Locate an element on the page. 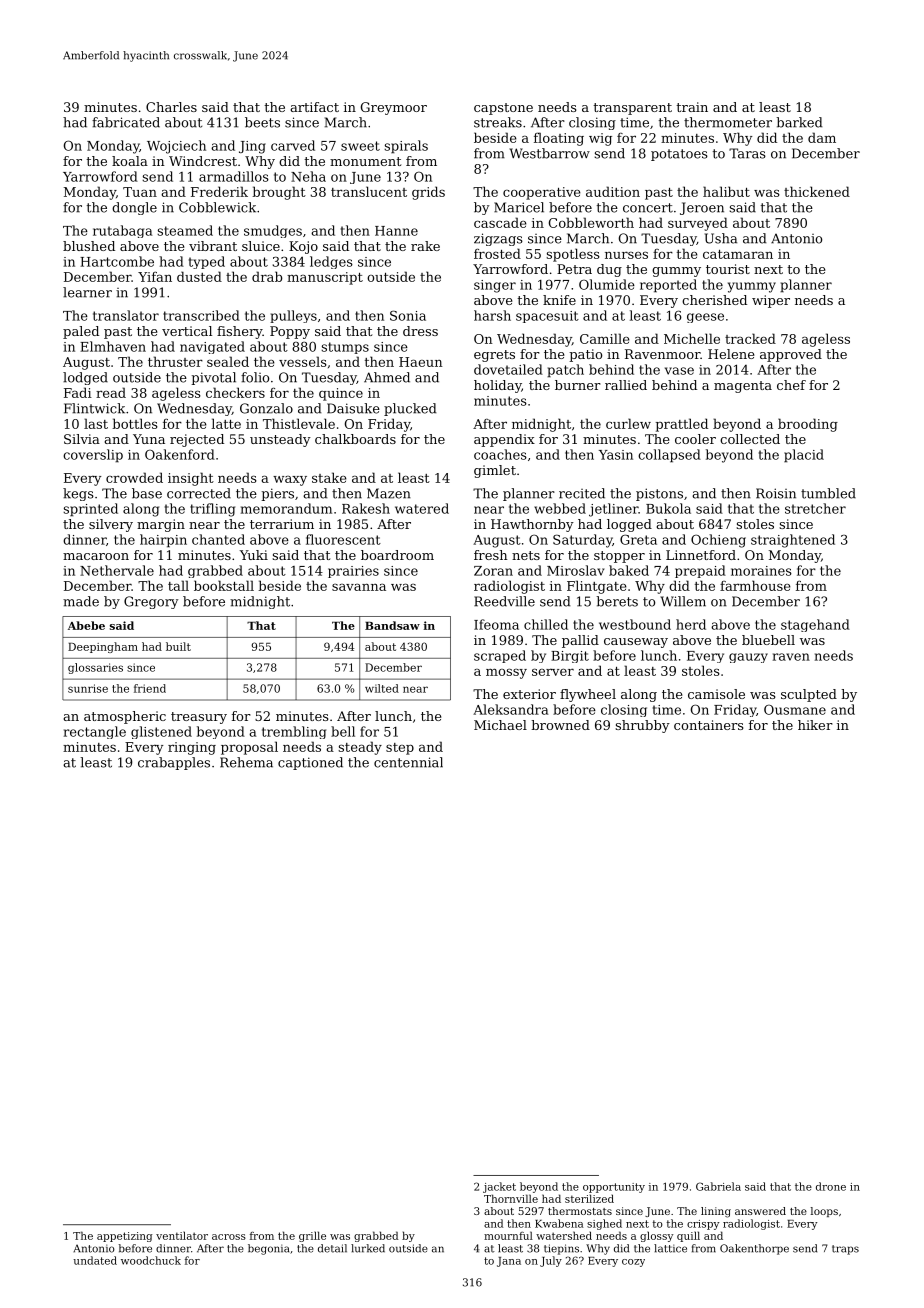 The width and height of the image is (924, 1308). drone is located at coordinates (831, 1186).
